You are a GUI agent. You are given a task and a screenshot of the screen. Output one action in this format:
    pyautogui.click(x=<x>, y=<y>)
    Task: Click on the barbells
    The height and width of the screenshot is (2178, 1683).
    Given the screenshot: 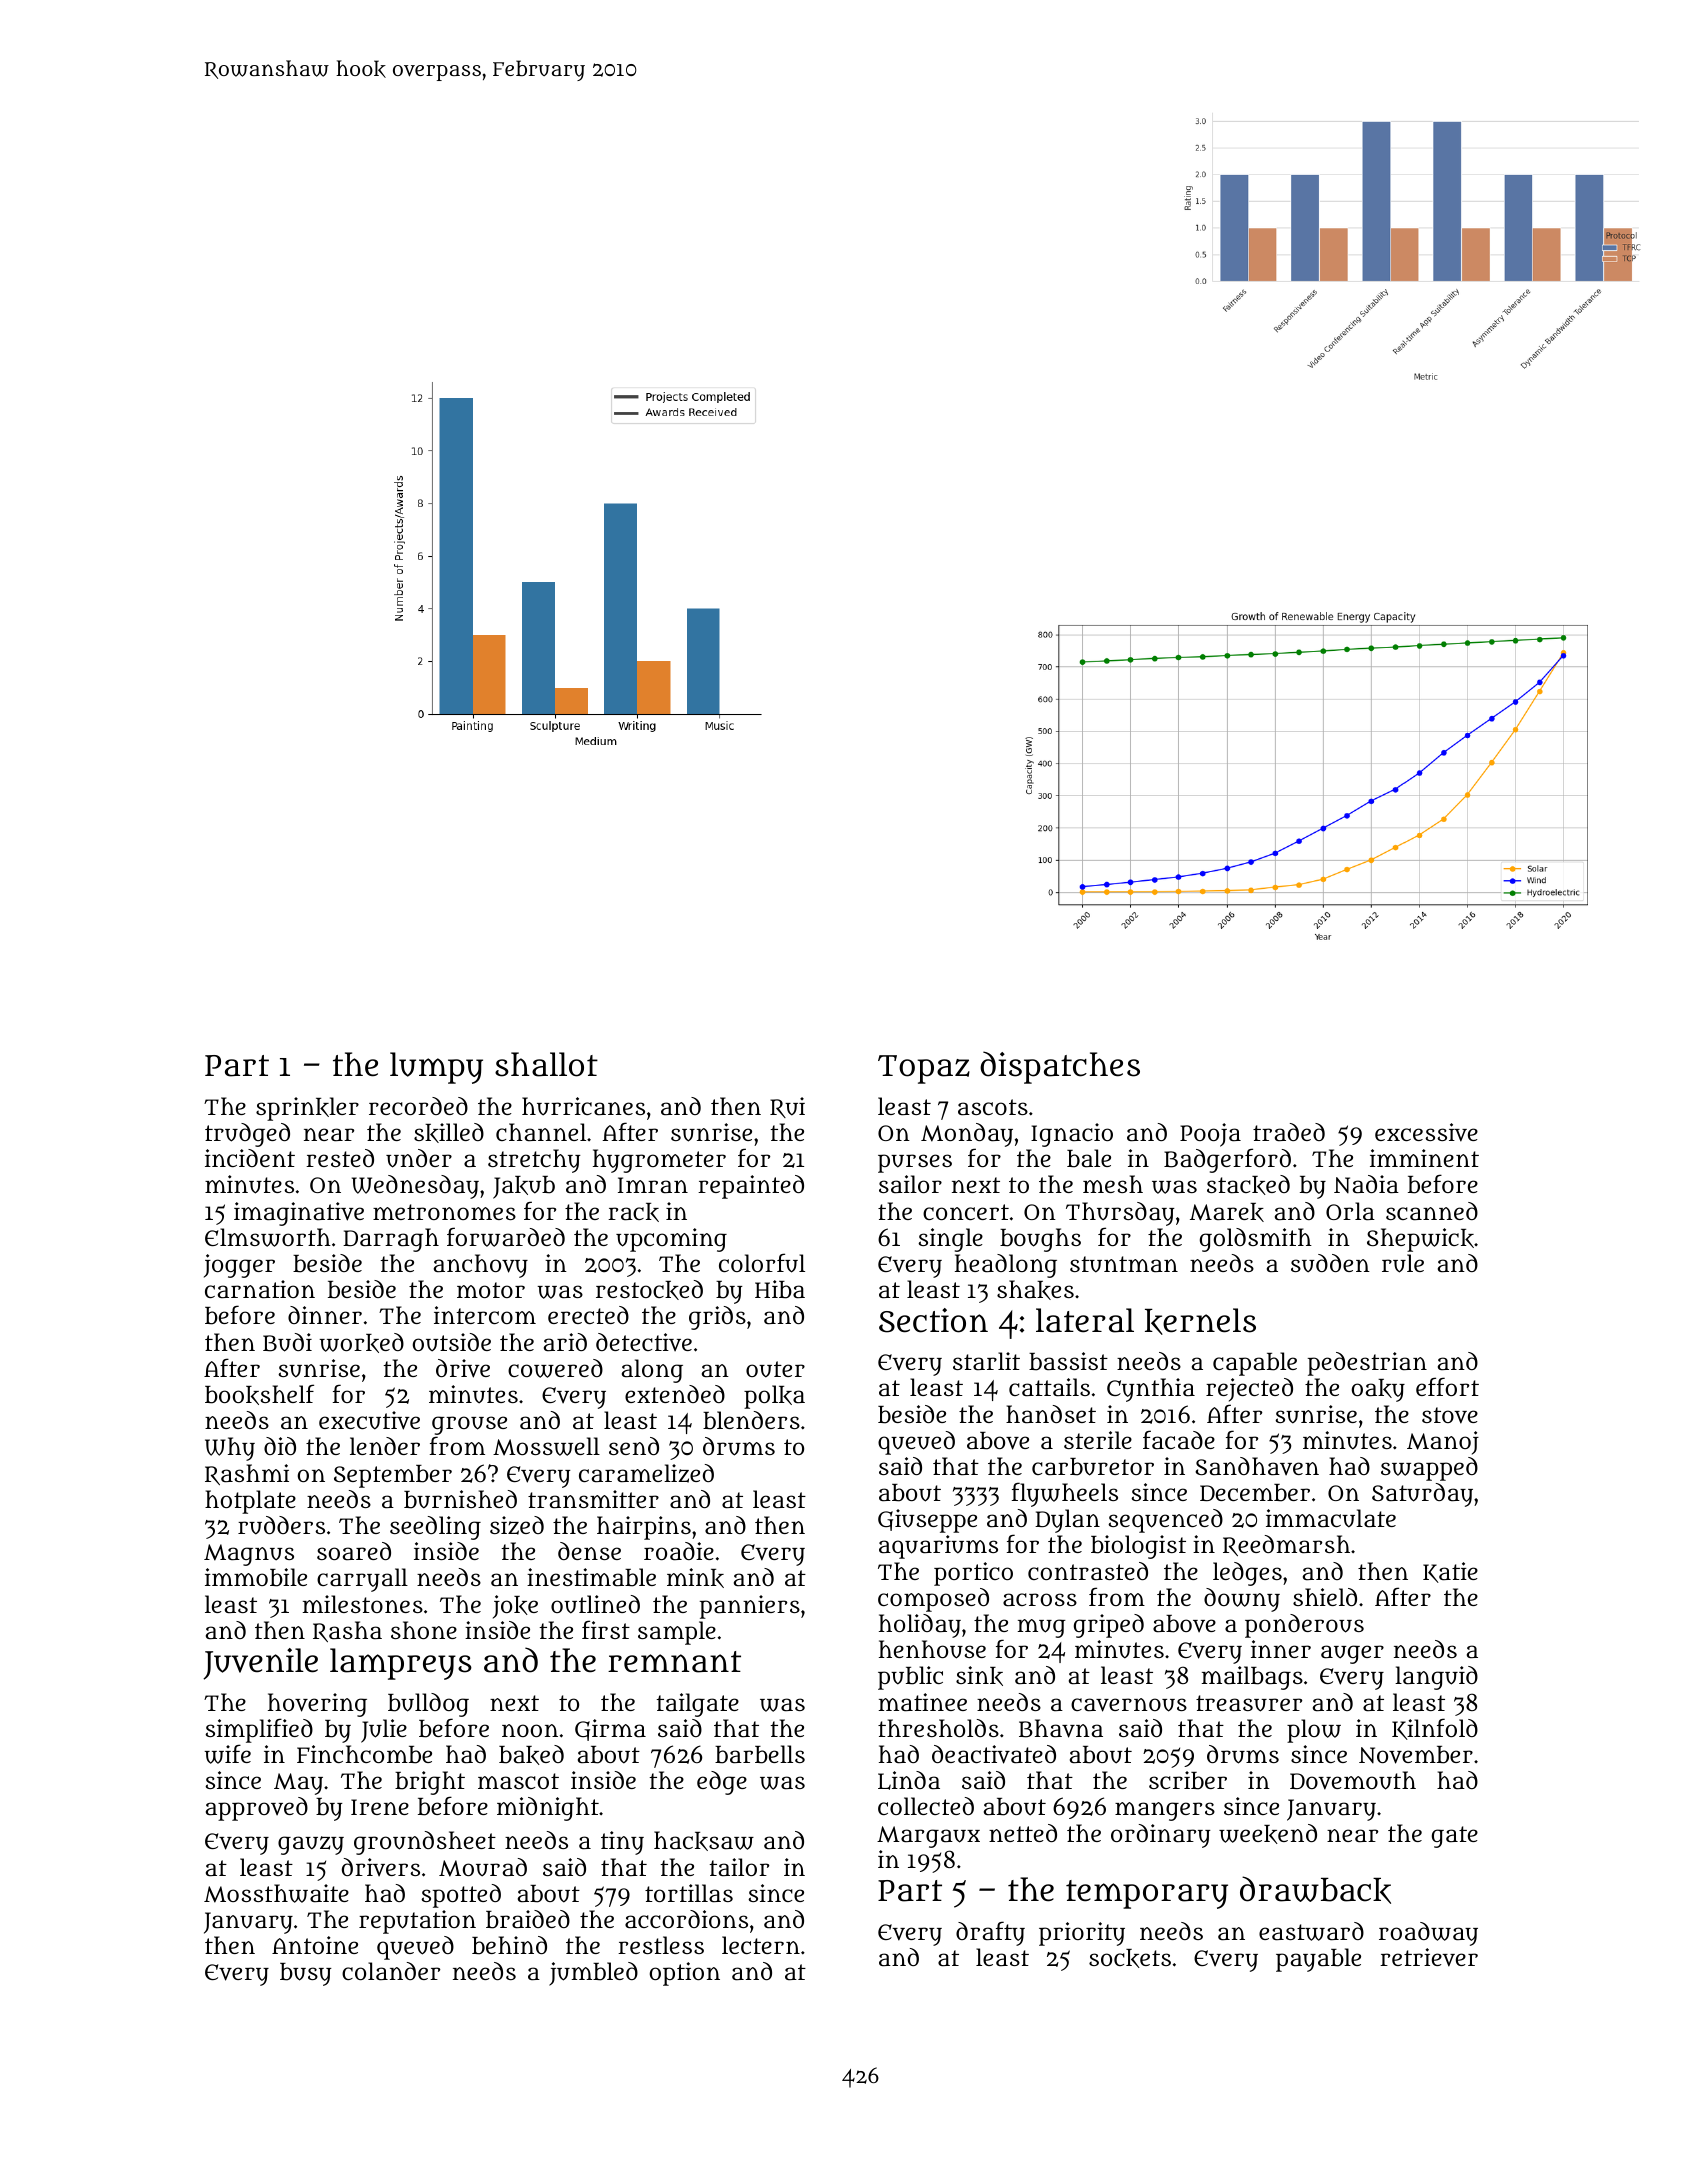 What is the action you would take?
    pyautogui.click(x=760, y=1754)
